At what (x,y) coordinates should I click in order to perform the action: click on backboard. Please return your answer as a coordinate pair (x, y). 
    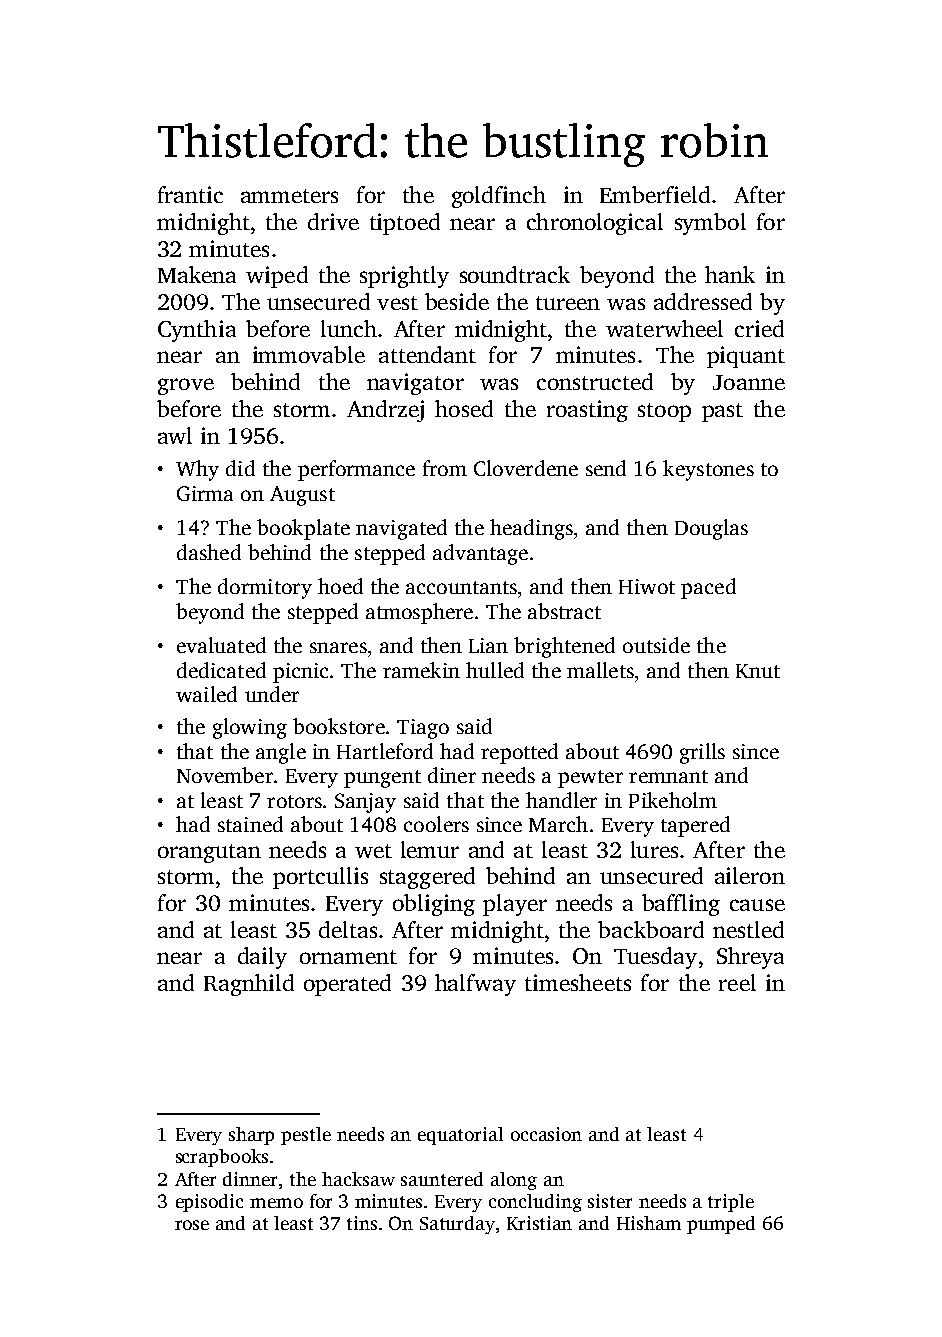
    Looking at the image, I should click on (651, 929).
